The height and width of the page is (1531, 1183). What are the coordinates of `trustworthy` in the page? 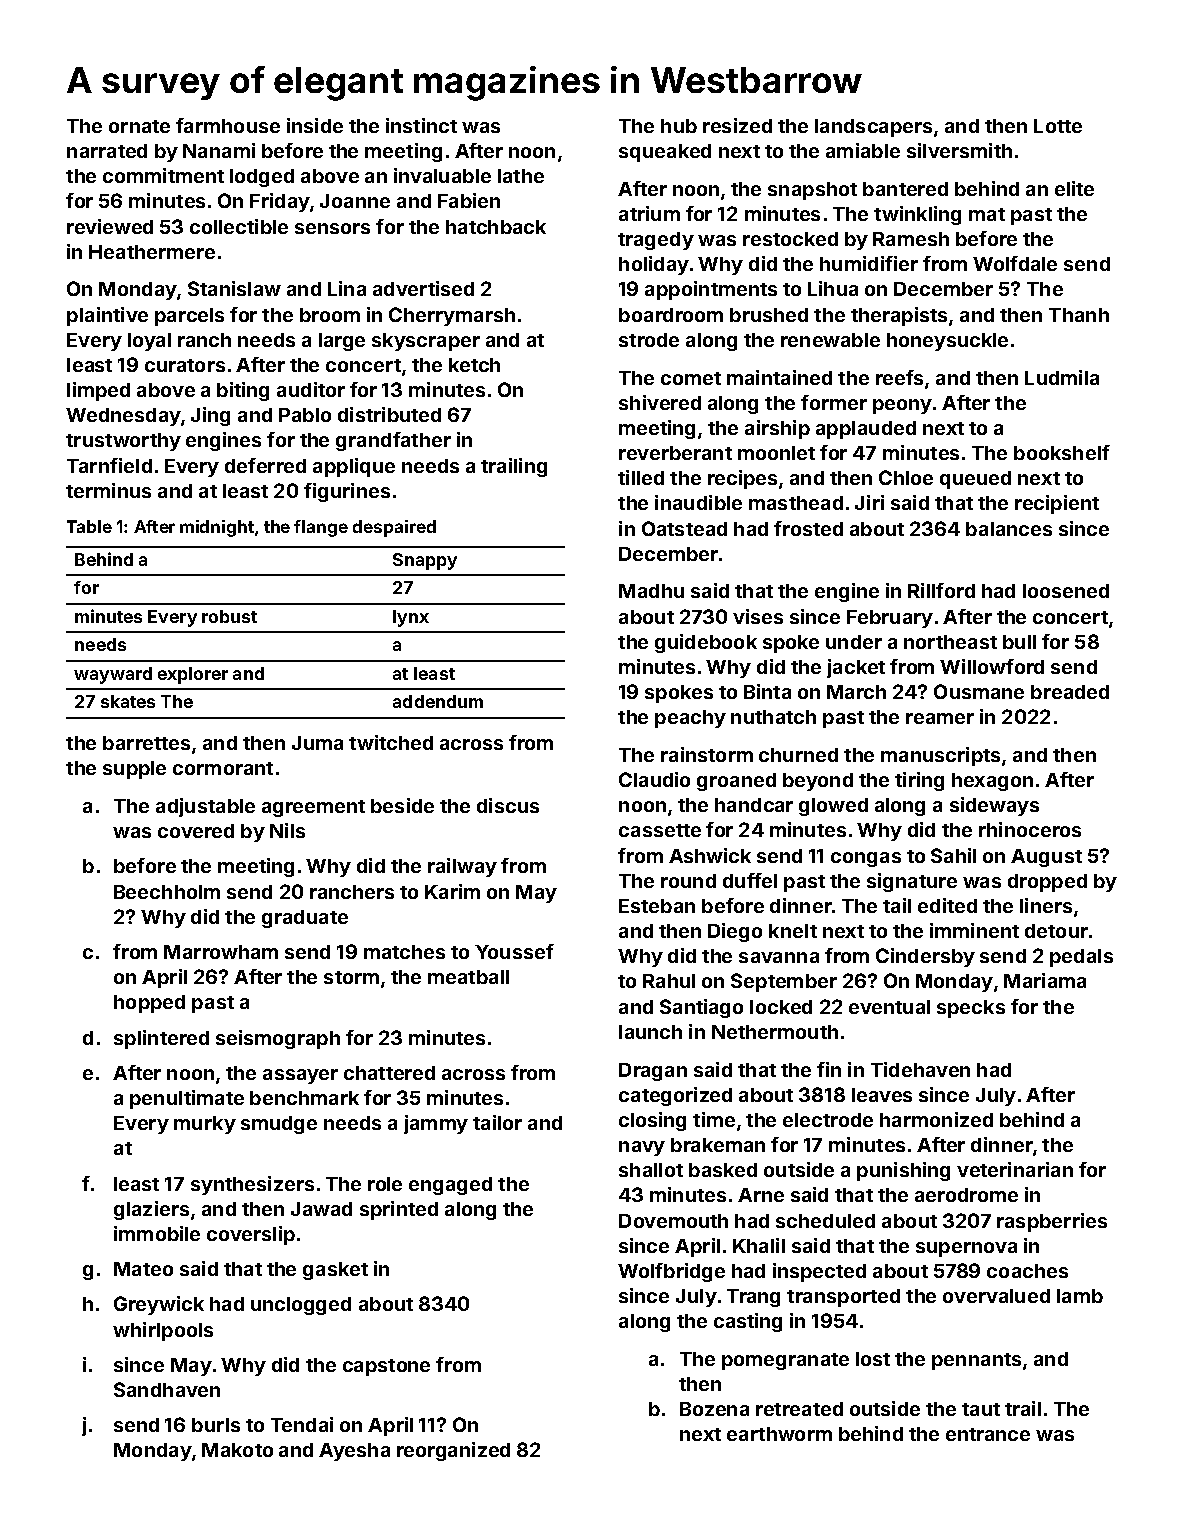 It's located at (123, 442).
